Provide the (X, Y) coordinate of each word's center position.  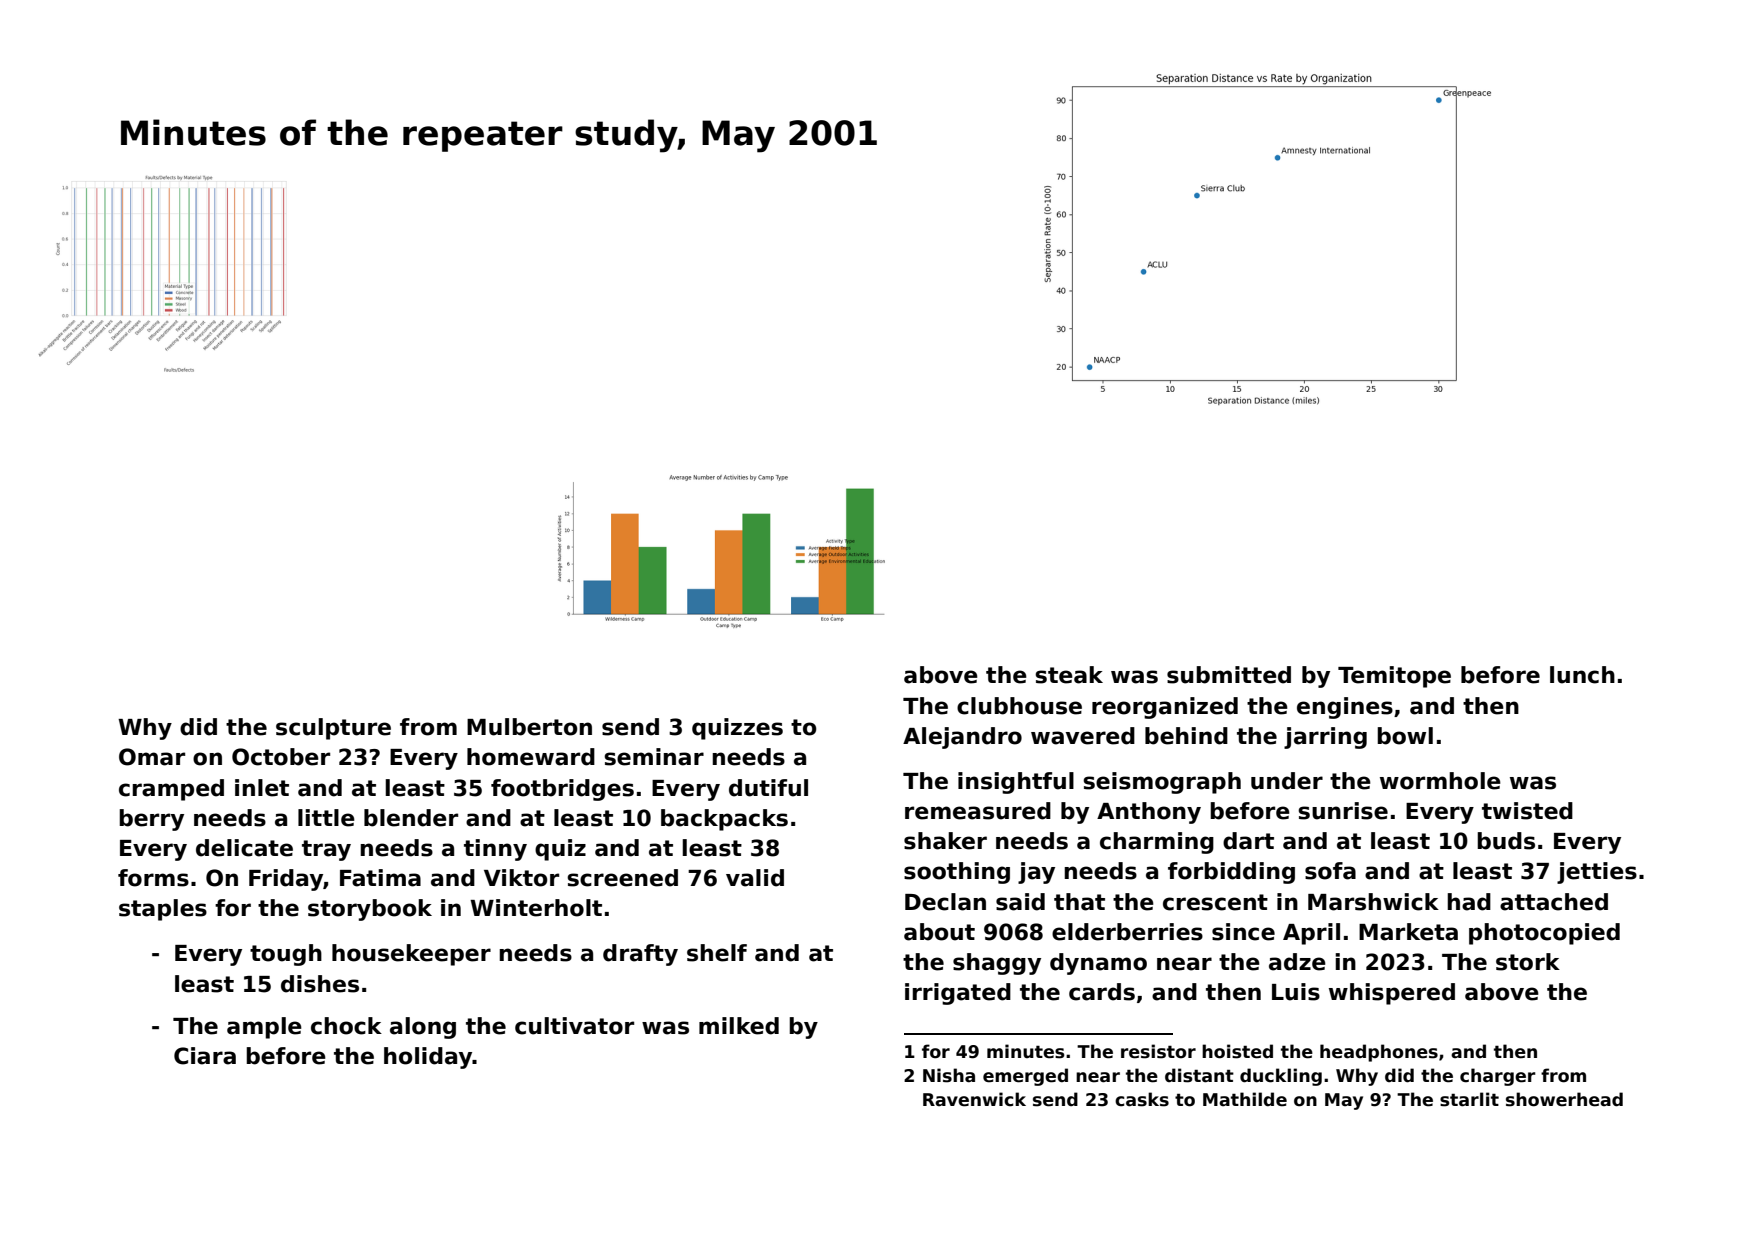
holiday (428, 1058)
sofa (1330, 871)
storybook (370, 910)
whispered (1392, 994)
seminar (654, 757)
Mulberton (529, 727)
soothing (957, 873)
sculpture (333, 729)
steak (1069, 675)
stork (1528, 962)
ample (264, 1028)
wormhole (1440, 781)
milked (739, 1026)
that (1079, 902)
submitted (1229, 675)
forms (153, 878)
